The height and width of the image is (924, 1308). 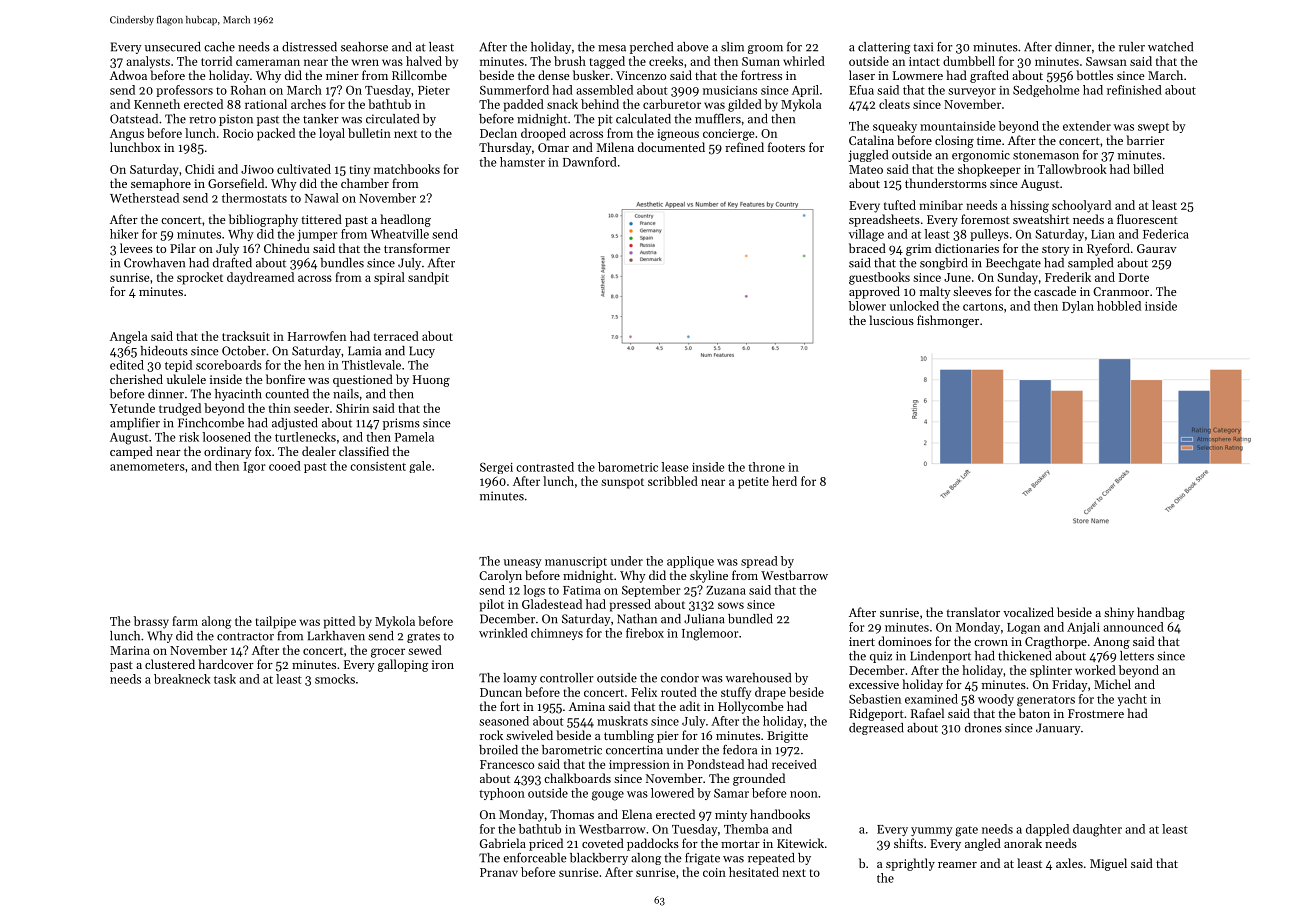 What do you see at coordinates (1028, 612) in the image?
I see `vocalized` at bounding box center [1028, 612].
